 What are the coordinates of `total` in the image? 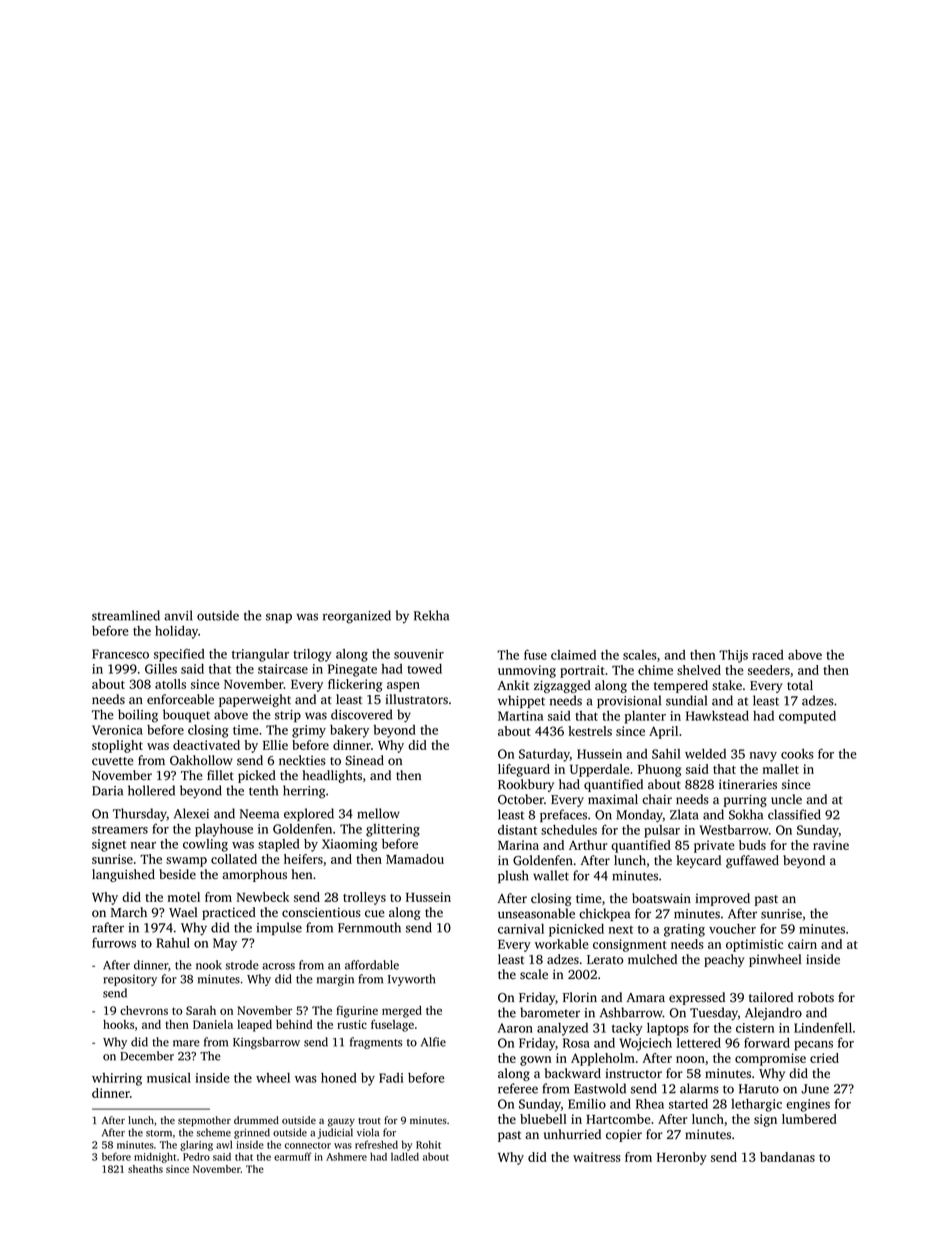 It's located at (800, 685).
